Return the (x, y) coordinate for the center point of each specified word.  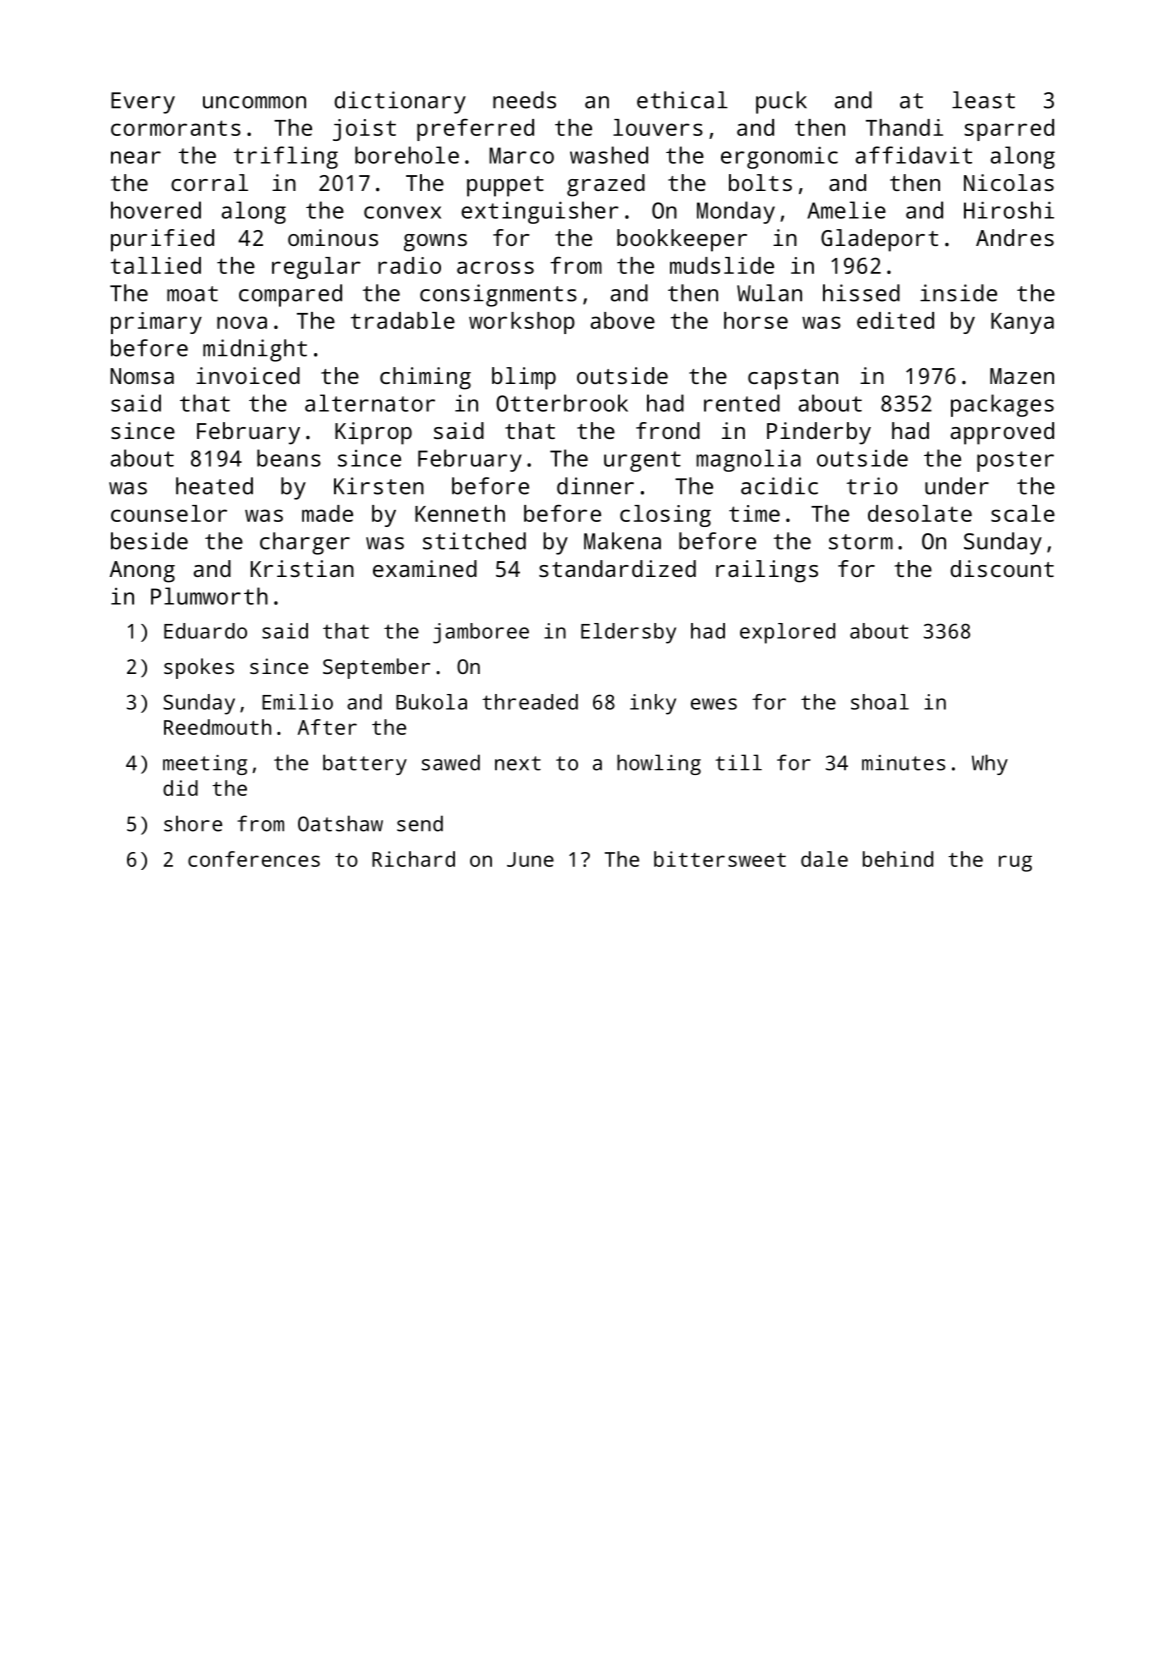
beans (289, 458)
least (983, 100)
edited (895, 320)
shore (193, 823)
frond (668, 430)
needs (524, 100)
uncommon (254, 102)
